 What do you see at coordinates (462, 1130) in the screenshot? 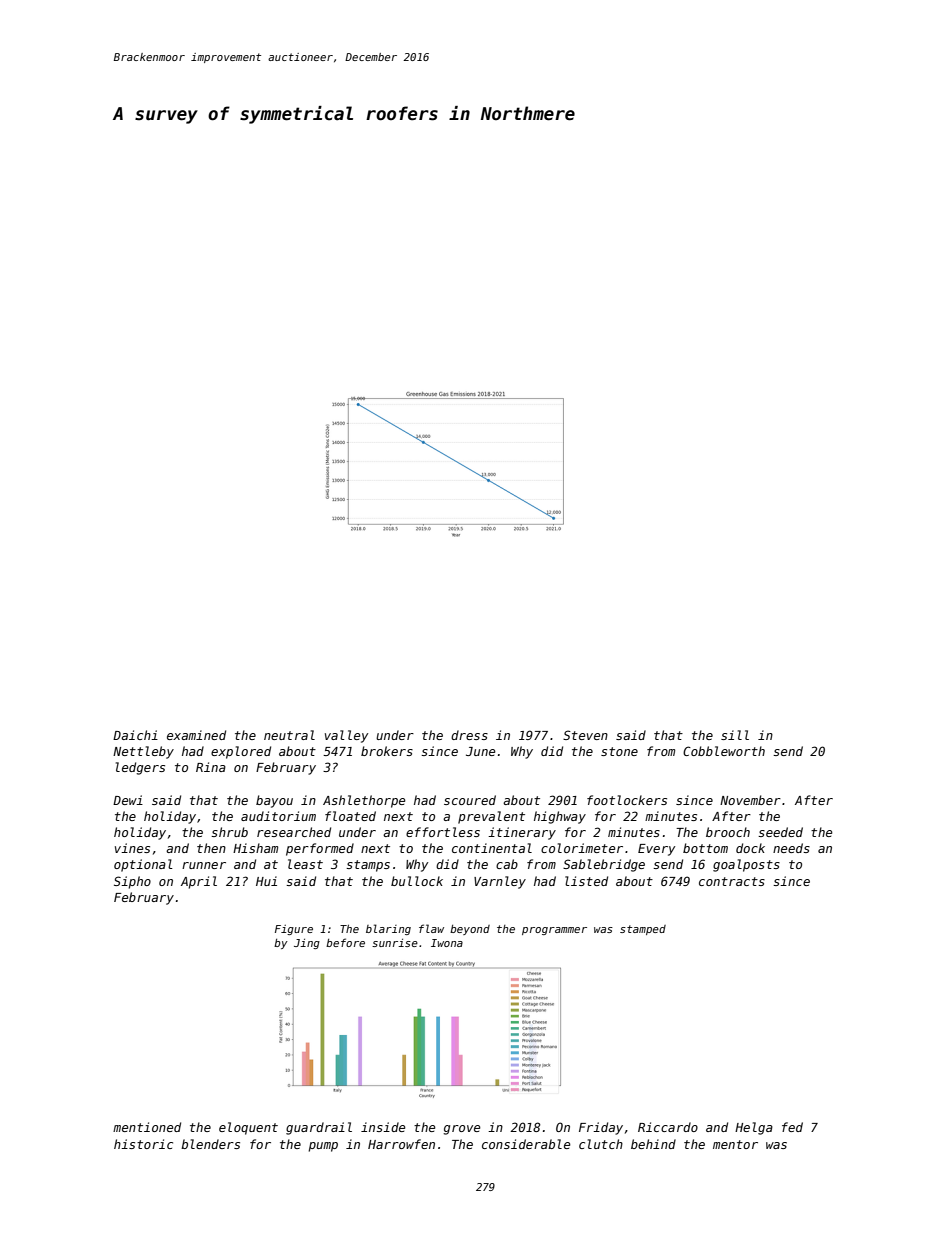
I see `grove` at bounding box center [462, 1130].
